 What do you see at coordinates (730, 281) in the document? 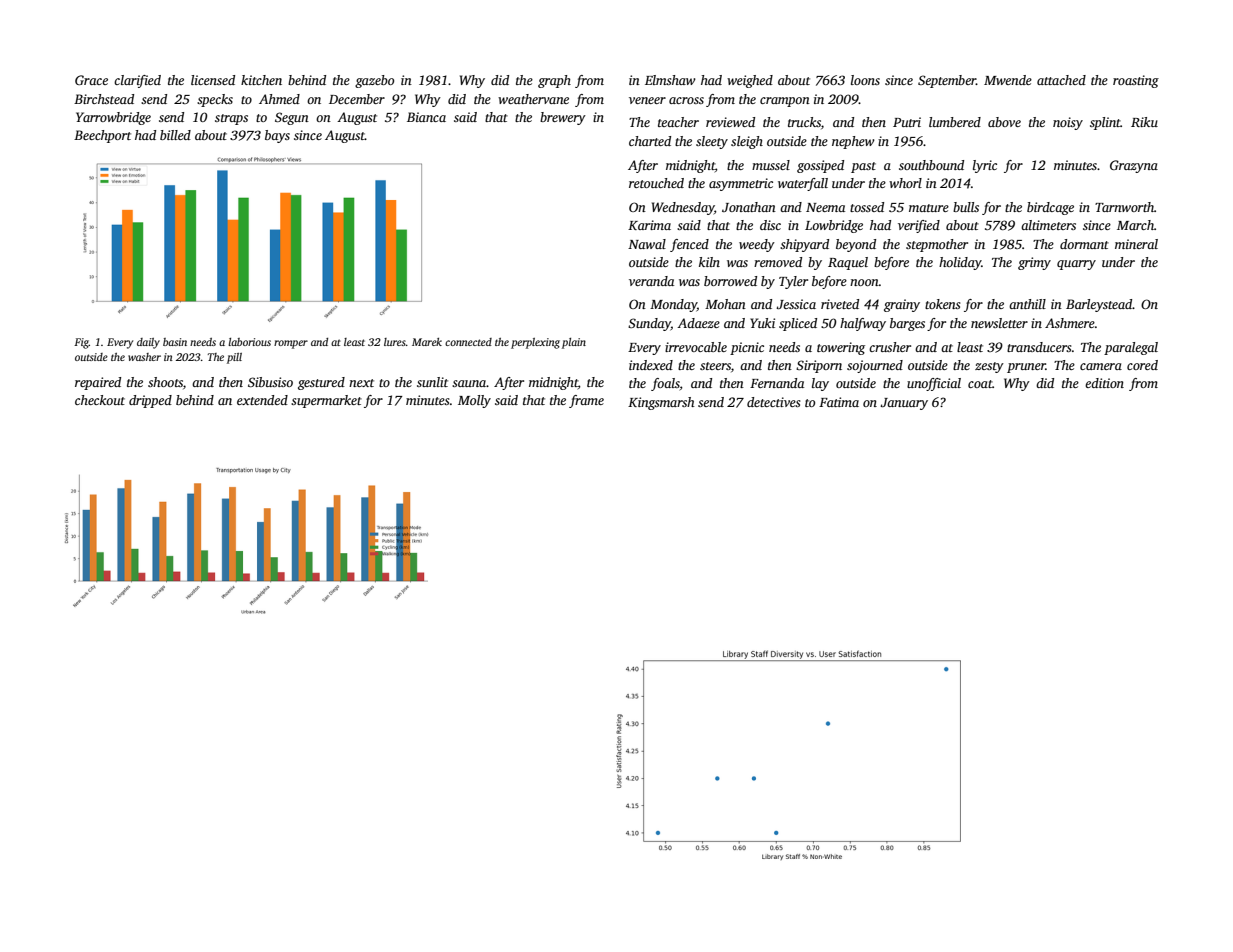
I see `borrowed` at bounding box center [730, 281].
